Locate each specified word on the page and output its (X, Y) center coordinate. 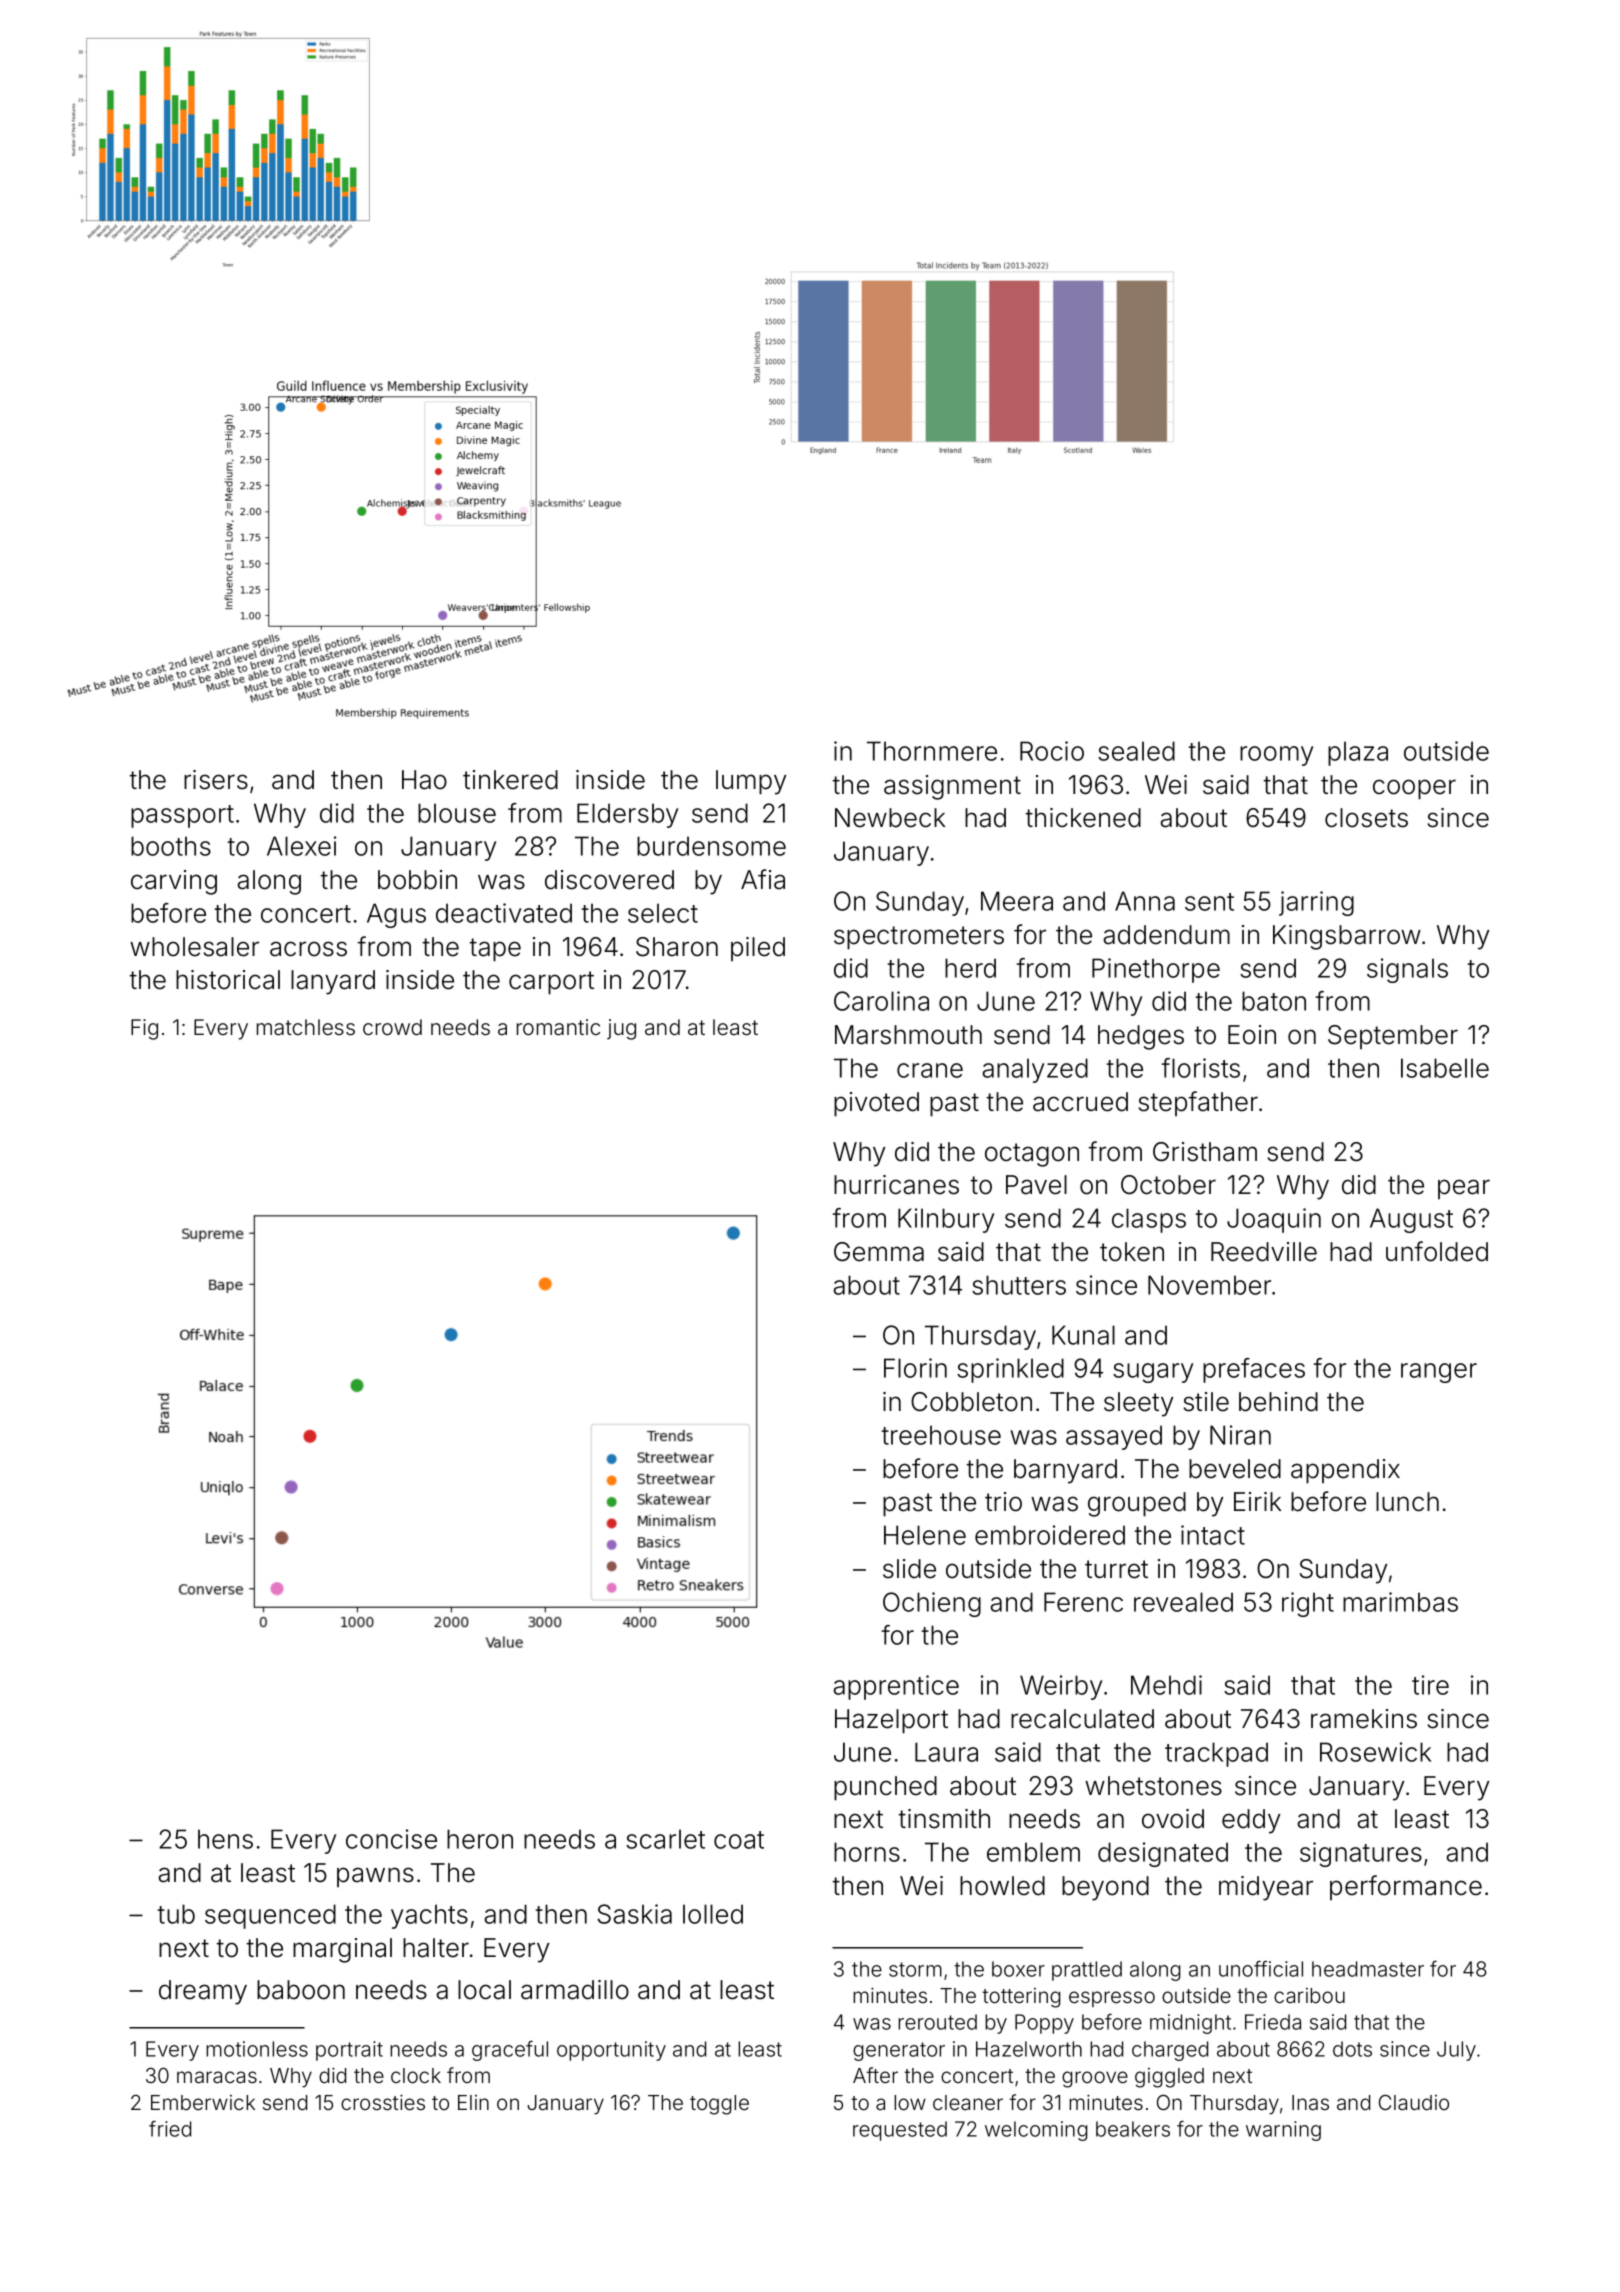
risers (216, 780)
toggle (719, 2105)
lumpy (751, 782)
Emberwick (203, 2102)
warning (1283, 2131)
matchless (306, 1027)
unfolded (1437, 1251)
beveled (1235, 1469)
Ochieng (932, 1604)
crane (930, 1070)
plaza (1358, 753)
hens (225, 1839)
